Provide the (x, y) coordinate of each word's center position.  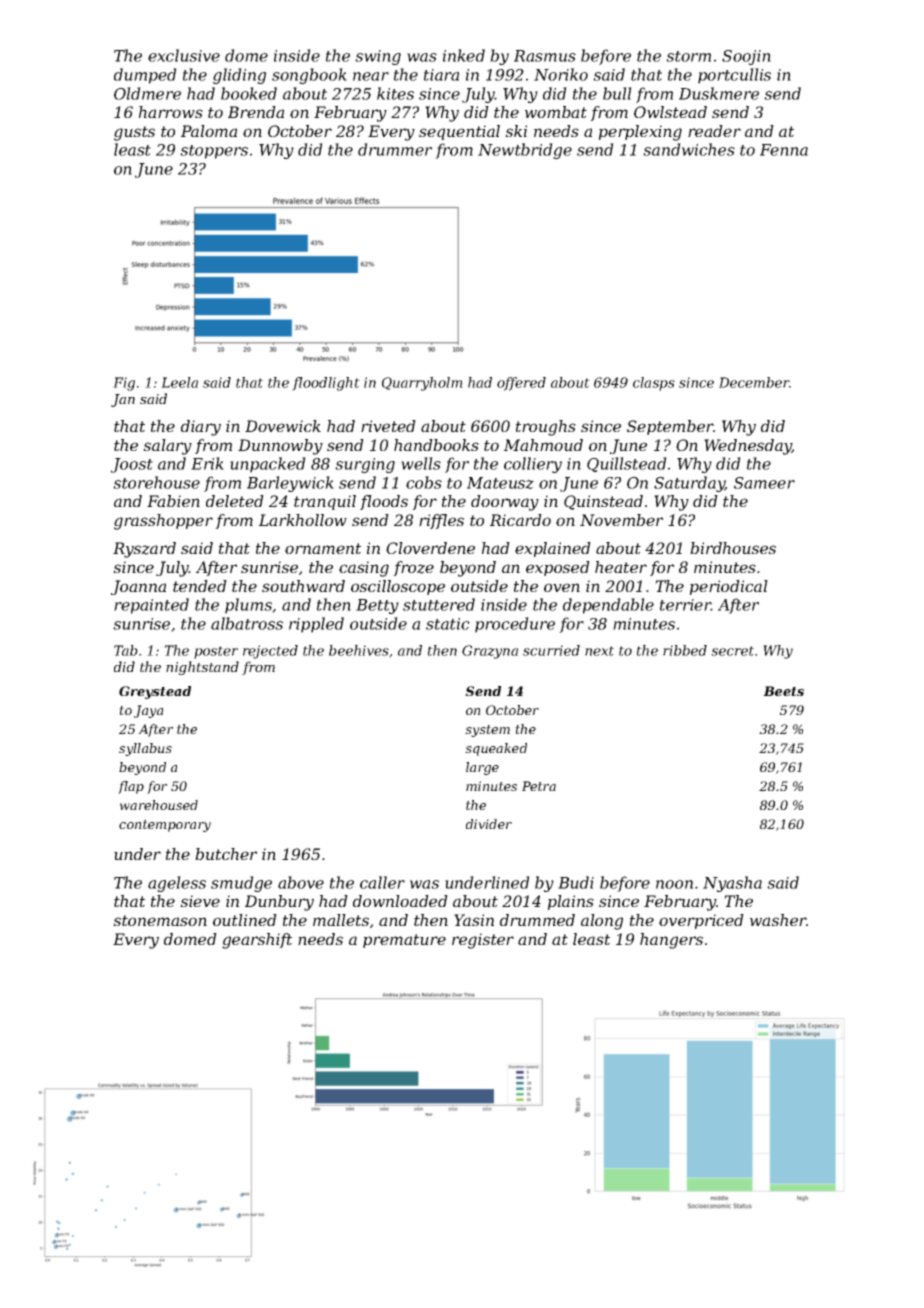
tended (200, 586)
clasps (654, 384)
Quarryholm (422, 384)
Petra (539, 786)
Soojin (746, 57)
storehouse (156, 482)
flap (131, 787)
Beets (783, 691)
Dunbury (279, 903)
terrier (685, 605)
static (448, 624)
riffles (441, 521)
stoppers (214, 152)
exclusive (184, 55)
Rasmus (545, 56)
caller (382, 882)
